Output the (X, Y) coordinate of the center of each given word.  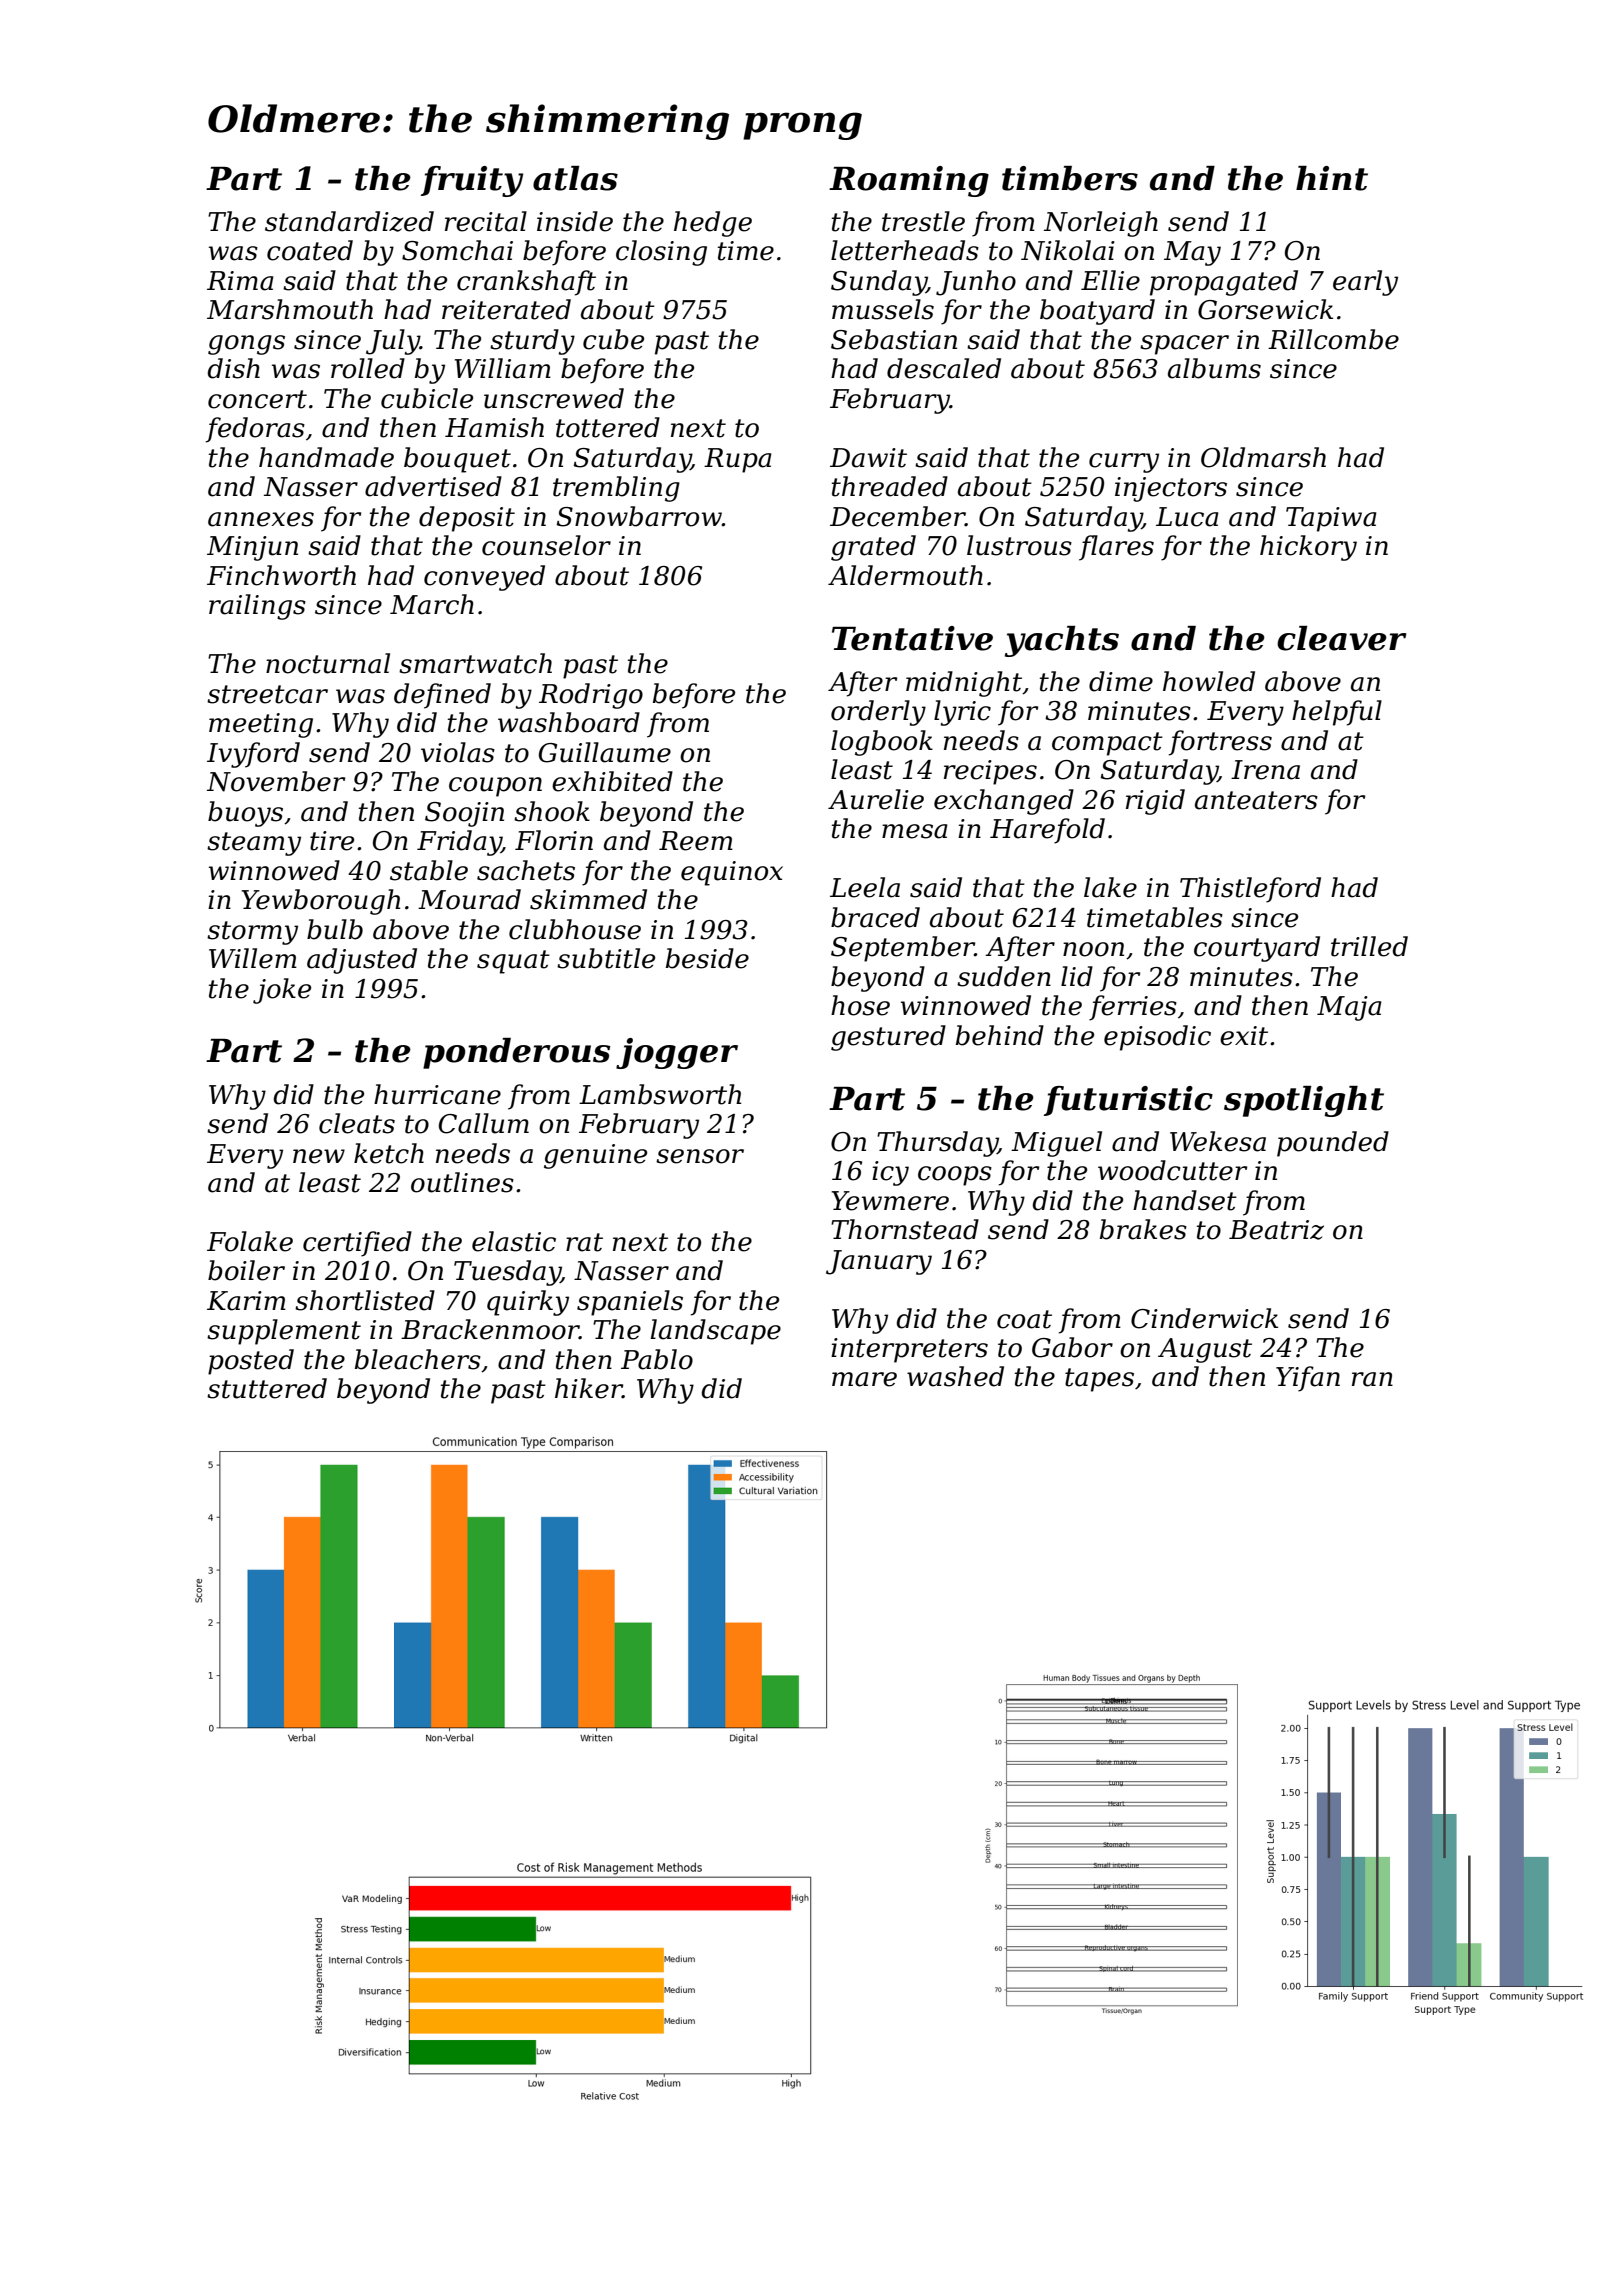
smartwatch (475, 663)
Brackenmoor (490, 1329)
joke (282, 991)
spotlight (1304, 1101)
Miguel (1056, 1144)
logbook (882, 743)
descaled (944, 368)
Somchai (457, 250)
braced (875, 917)
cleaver (1342, 638)
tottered (608, 427)
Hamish (494, 427)
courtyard (1257, 949)
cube (613, 339)
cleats (357, 1123)
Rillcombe (1333, 339)
